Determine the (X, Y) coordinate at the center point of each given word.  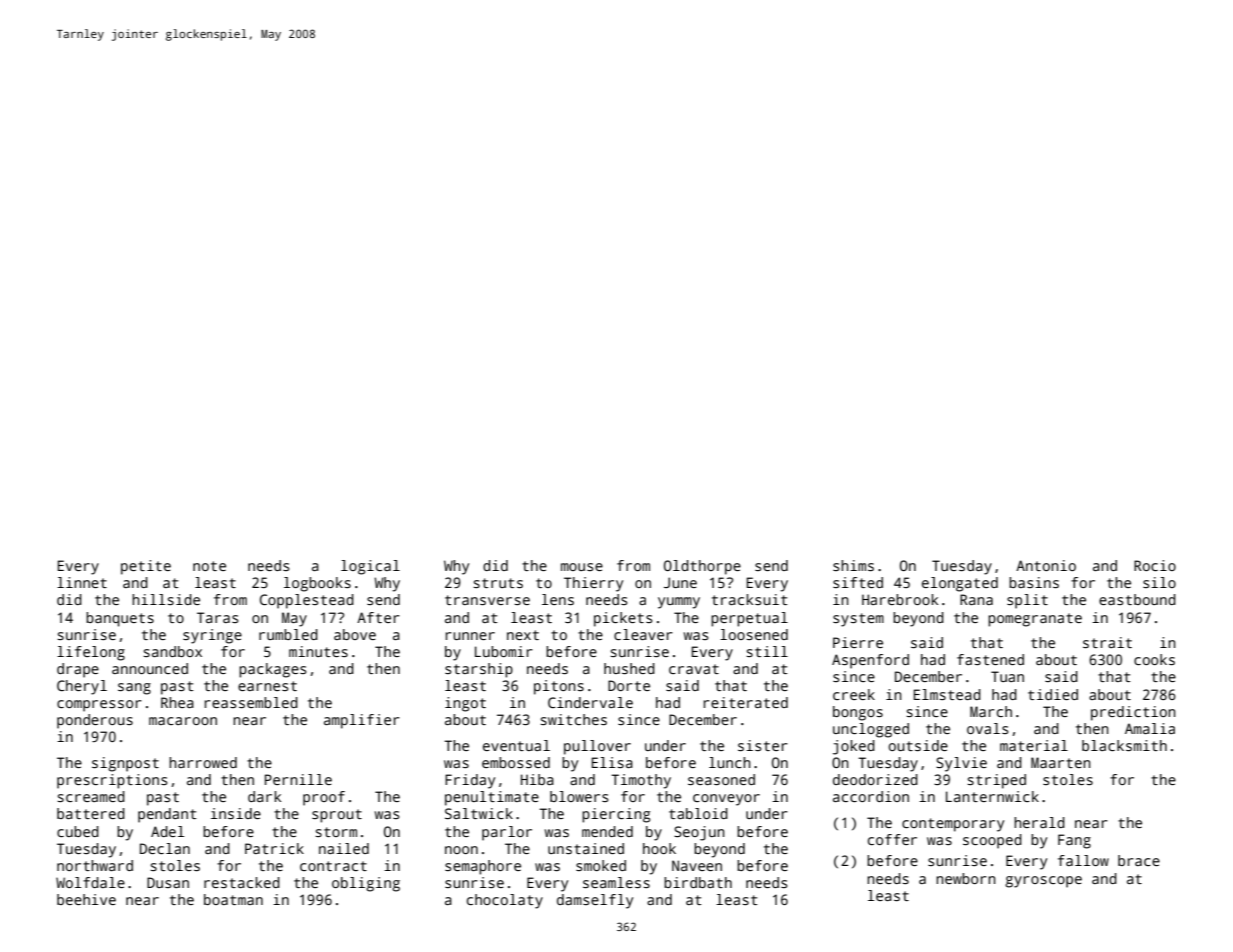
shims (853, 565)
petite (146, 567)
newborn (966, 878)
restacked (242, 882)
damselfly (595, 901)
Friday (470, 781)
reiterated (746, 702)
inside (236, 813)
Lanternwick (992, 796)
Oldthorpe (702, 567)
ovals (987, 728)
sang (134, 689)
